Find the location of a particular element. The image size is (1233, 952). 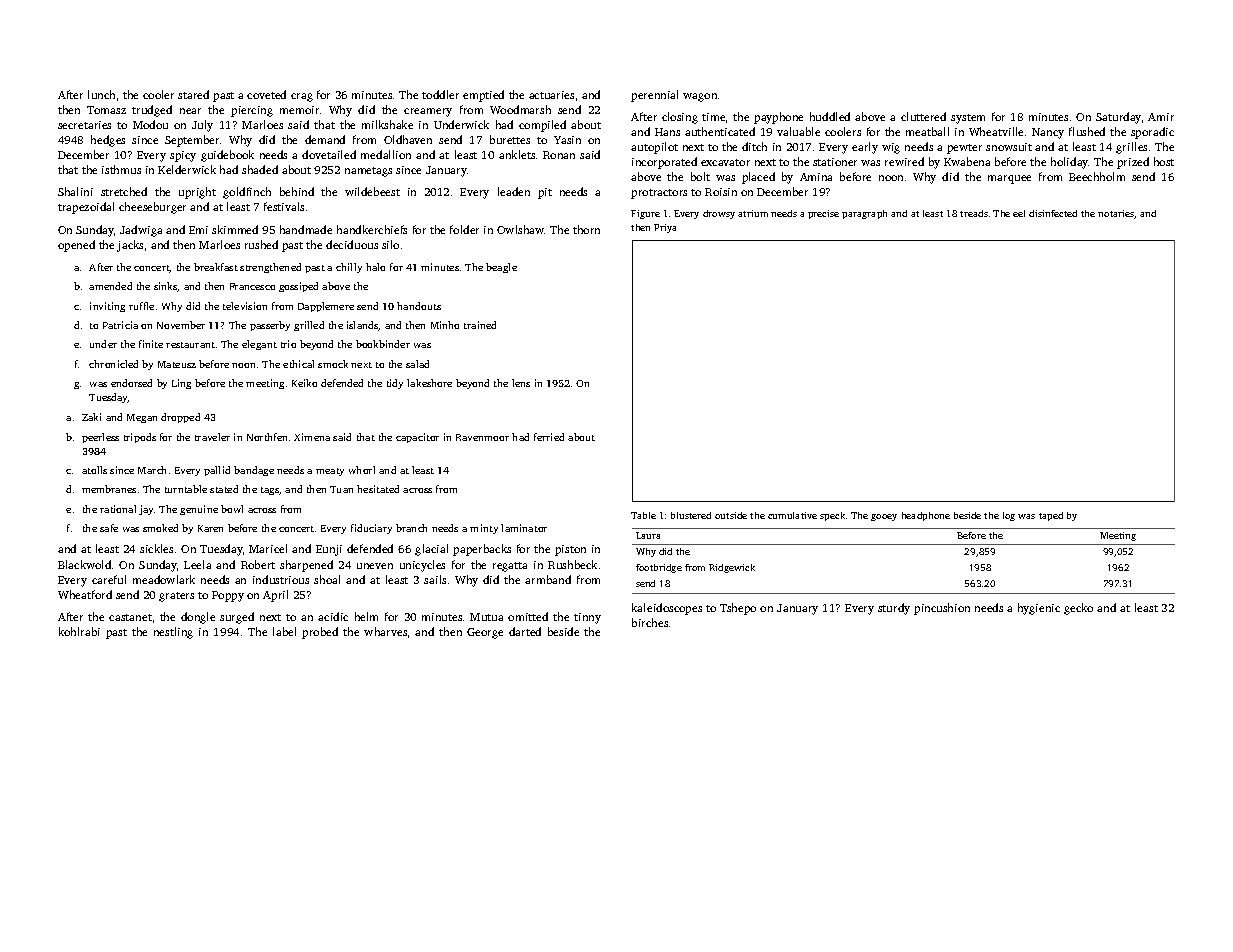

lunch is located at coordinates (101, 94).
